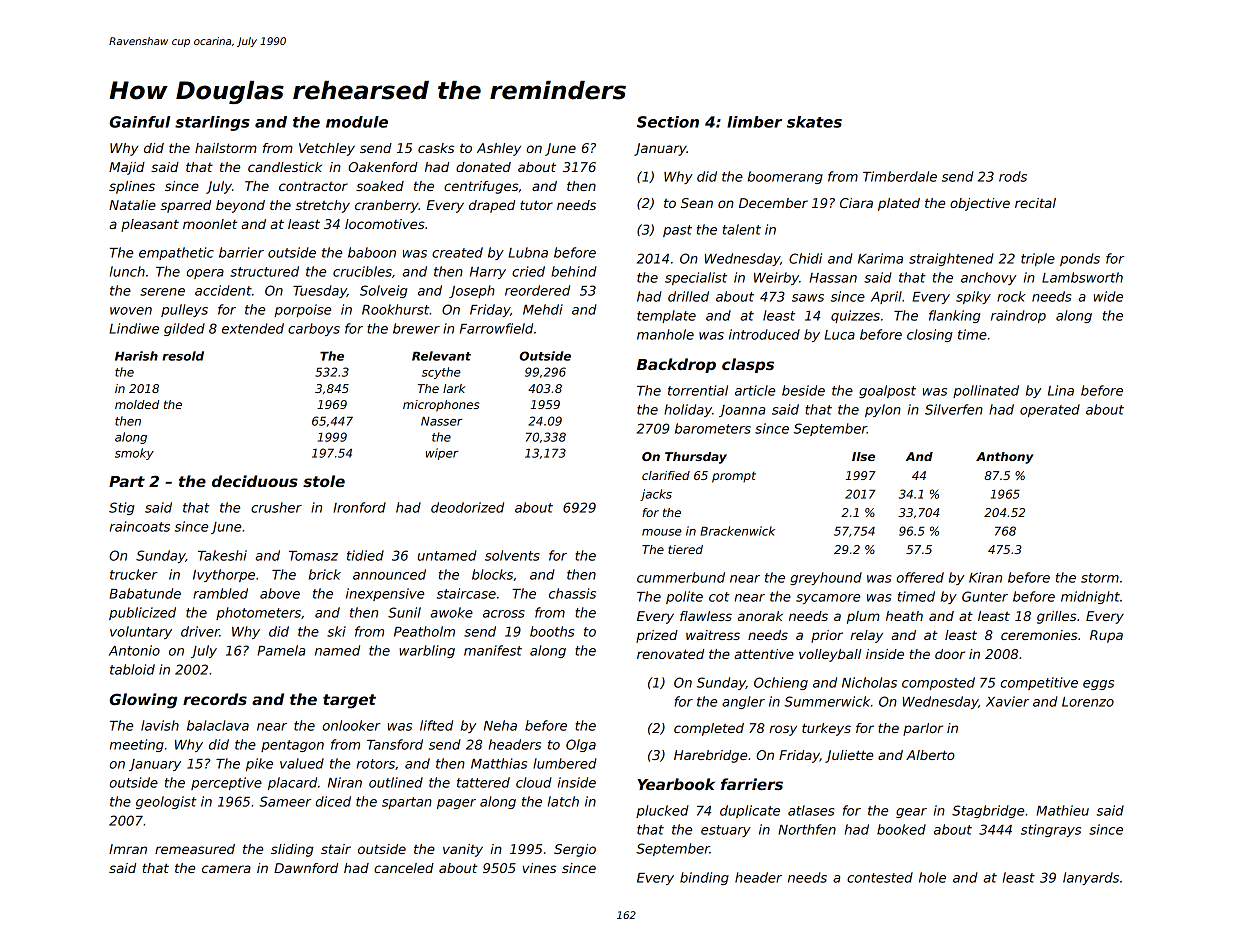  Describe the element at coordinates (980, 204) in the image. I see `objective` at that location.
